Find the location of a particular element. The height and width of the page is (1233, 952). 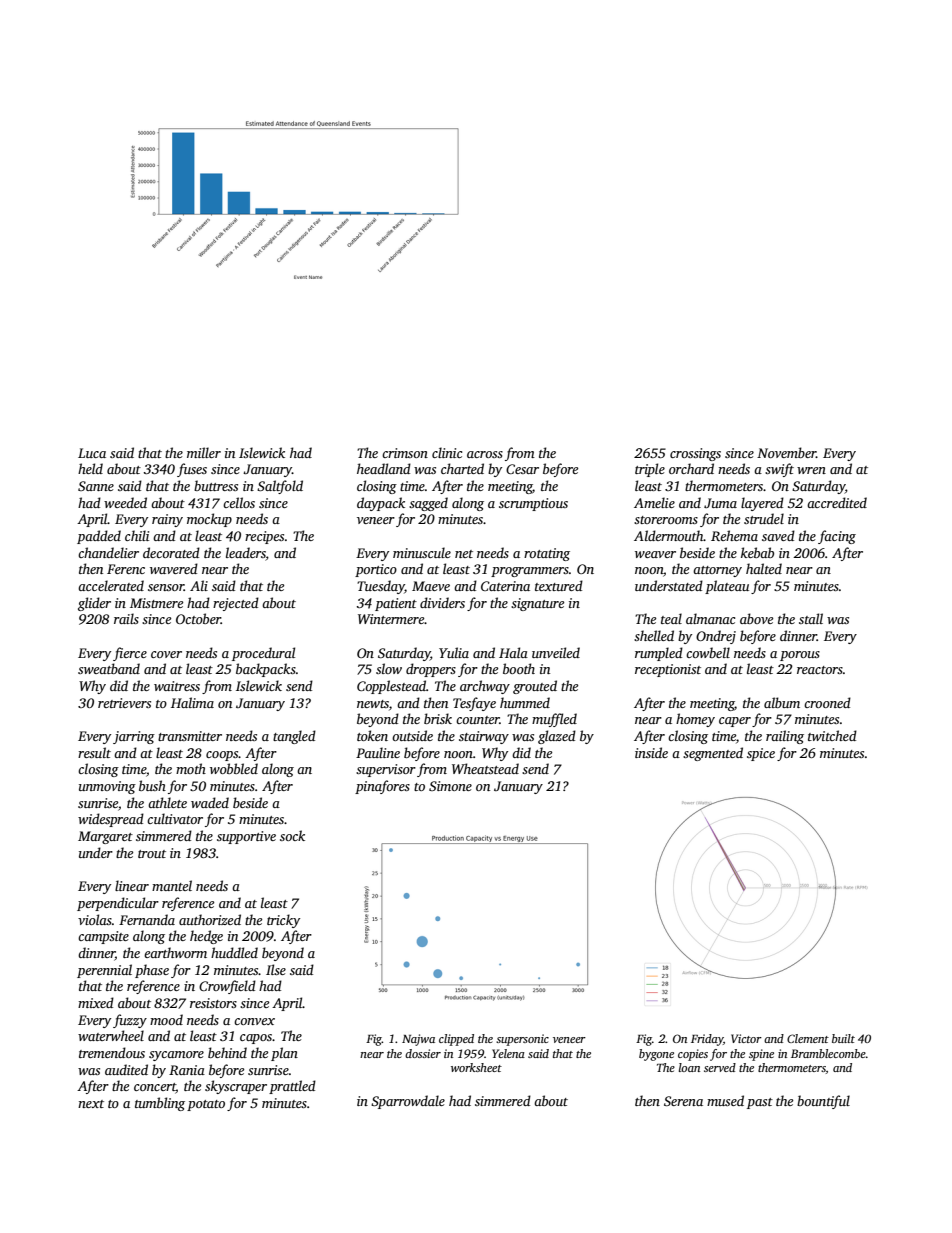

crimson is located at coordinates (405, 453).
